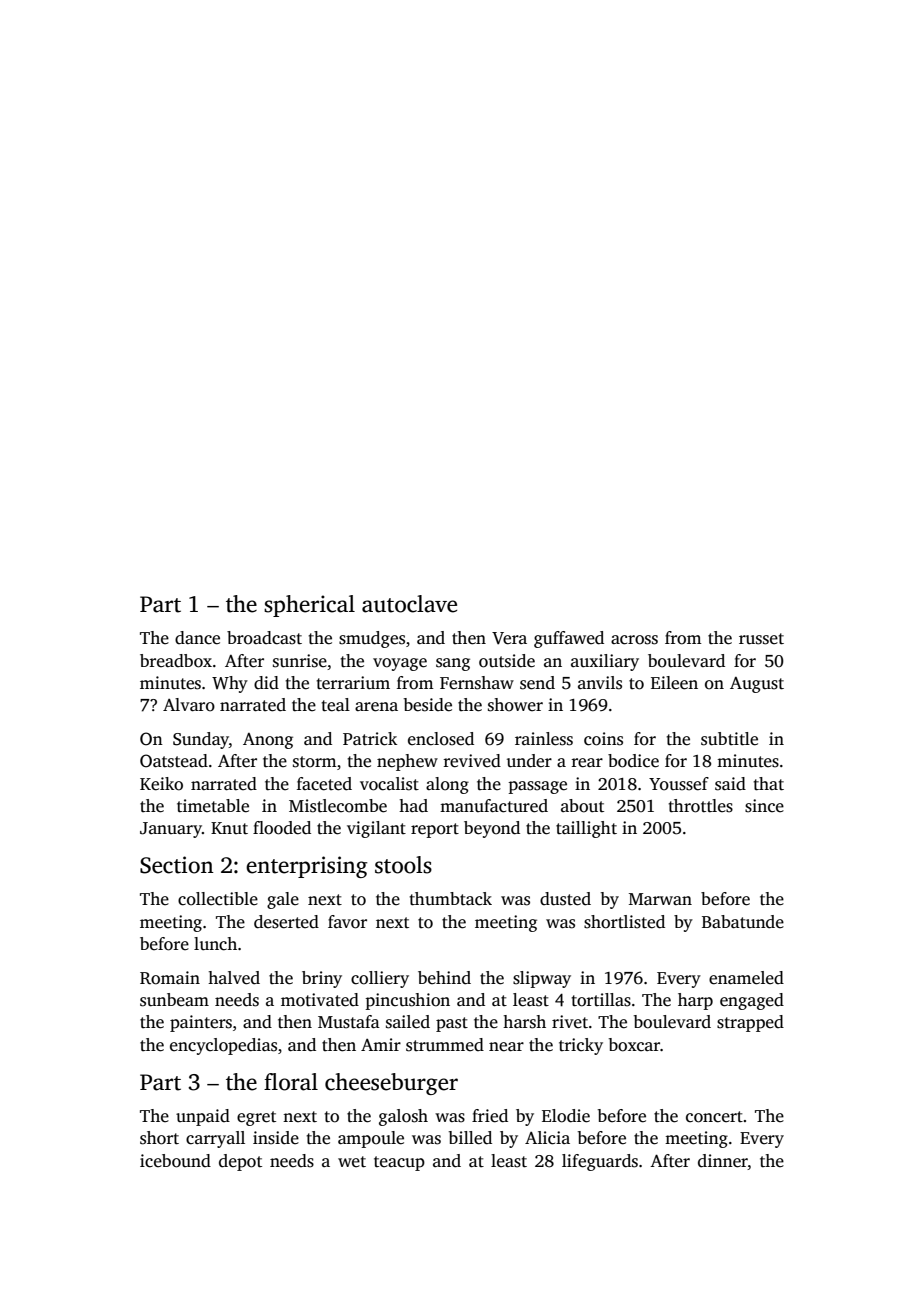 This screenshot has width=924, height=1314. Describe the element at coordinates (634, 640) in the screenshot. I see `across` at that location.
